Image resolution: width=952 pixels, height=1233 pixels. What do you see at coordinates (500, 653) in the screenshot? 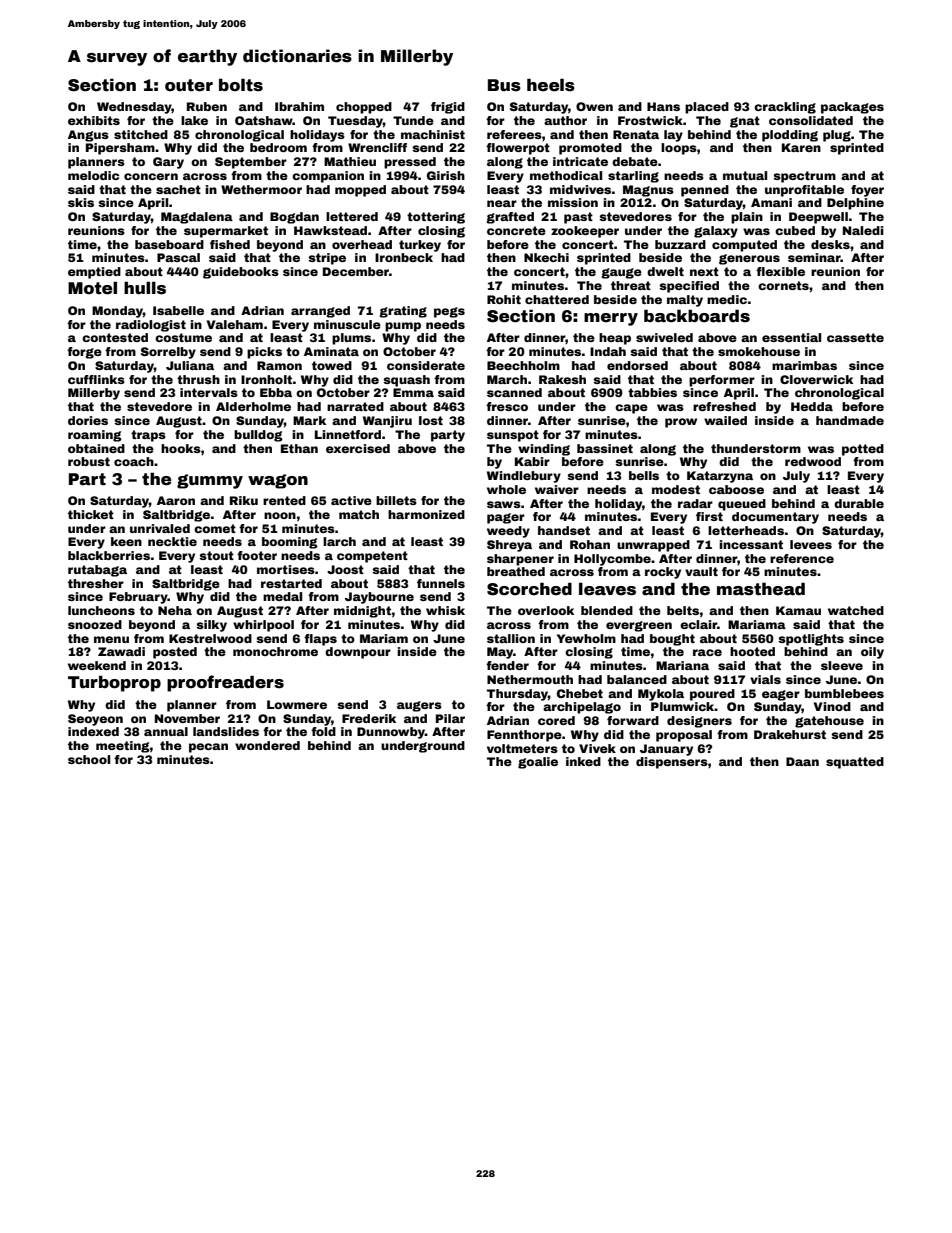
I see `May` at bounding box center [500, 653].
